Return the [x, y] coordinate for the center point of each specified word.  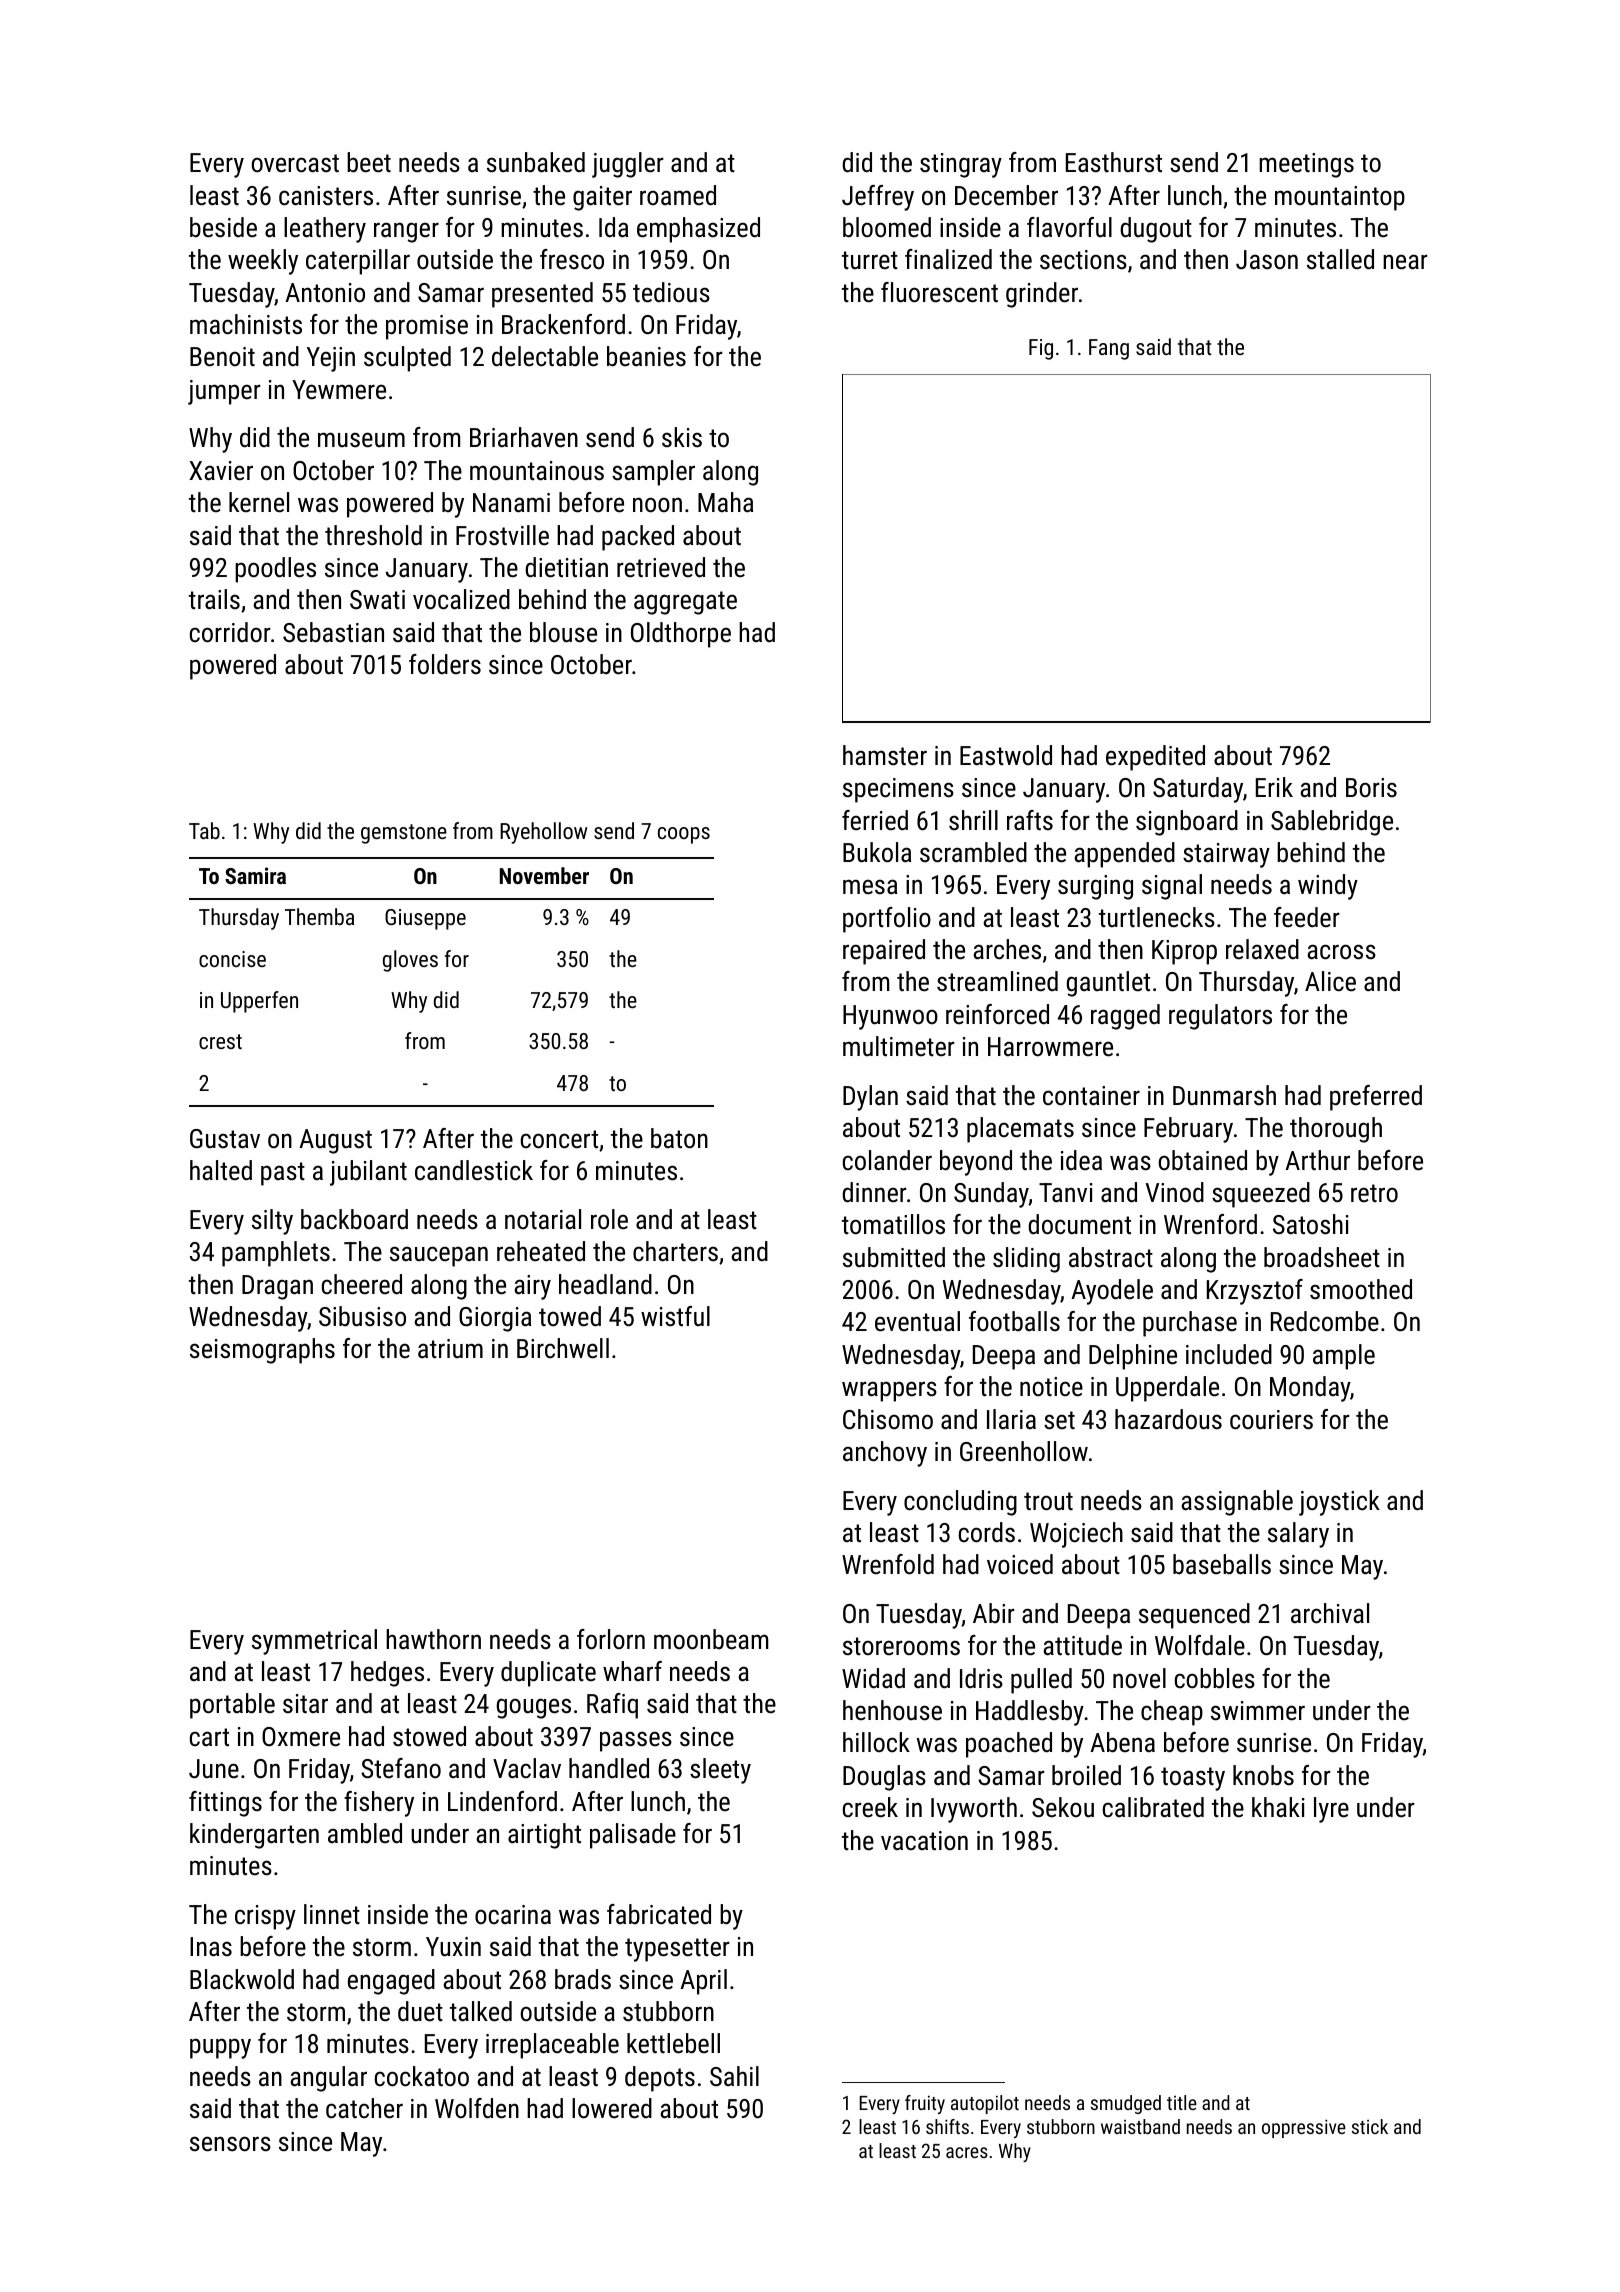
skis [682, 437]
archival [1330, 1613]
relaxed [1262, 949]
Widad [873, 1678]
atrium [450, 1349]
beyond [976, 1163]
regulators [1220, 1017]
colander [887, 1160]
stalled [1340, 259]
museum [361, 440]
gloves [410, 961]
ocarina [513, 1915]
